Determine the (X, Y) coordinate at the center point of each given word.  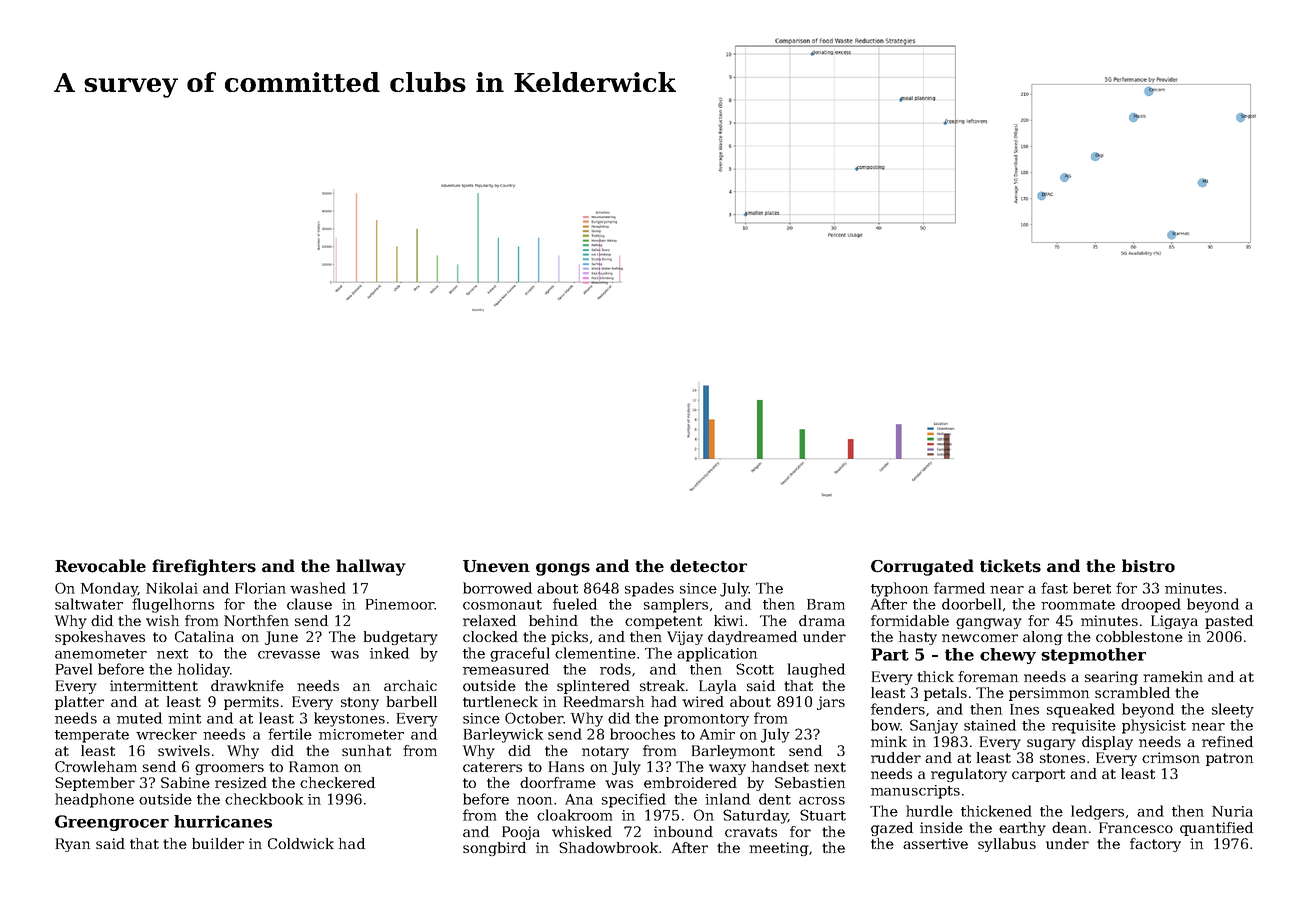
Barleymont (733, 752)
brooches (642, 734)
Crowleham (96, 766)
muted (139, 718)
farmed (959, 588)
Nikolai (172, 588)
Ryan (73, 845)
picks (569, 638)
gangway (989, 623)
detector (708, 566)
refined (1227, 741)
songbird (494, 849)
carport (1038, 775)
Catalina (204, 636)
